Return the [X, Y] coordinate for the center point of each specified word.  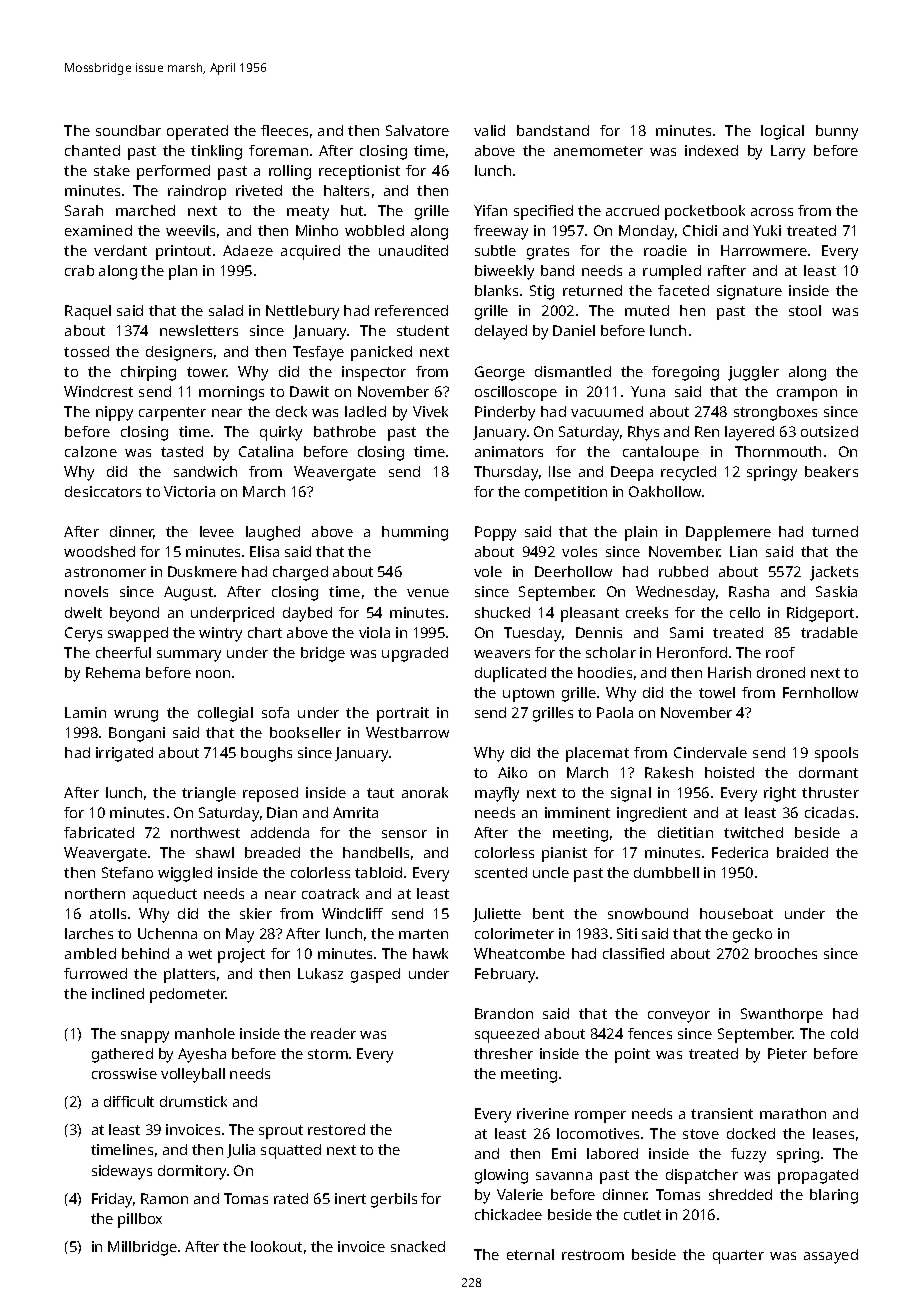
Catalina [266, 451]
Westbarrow [407, 732]
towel [717, 692]
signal [631, 794]
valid [489, 130]
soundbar [128, 130]
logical [782, 132]
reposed [270, 794]
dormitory [192, 1172]
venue [428, 593]
